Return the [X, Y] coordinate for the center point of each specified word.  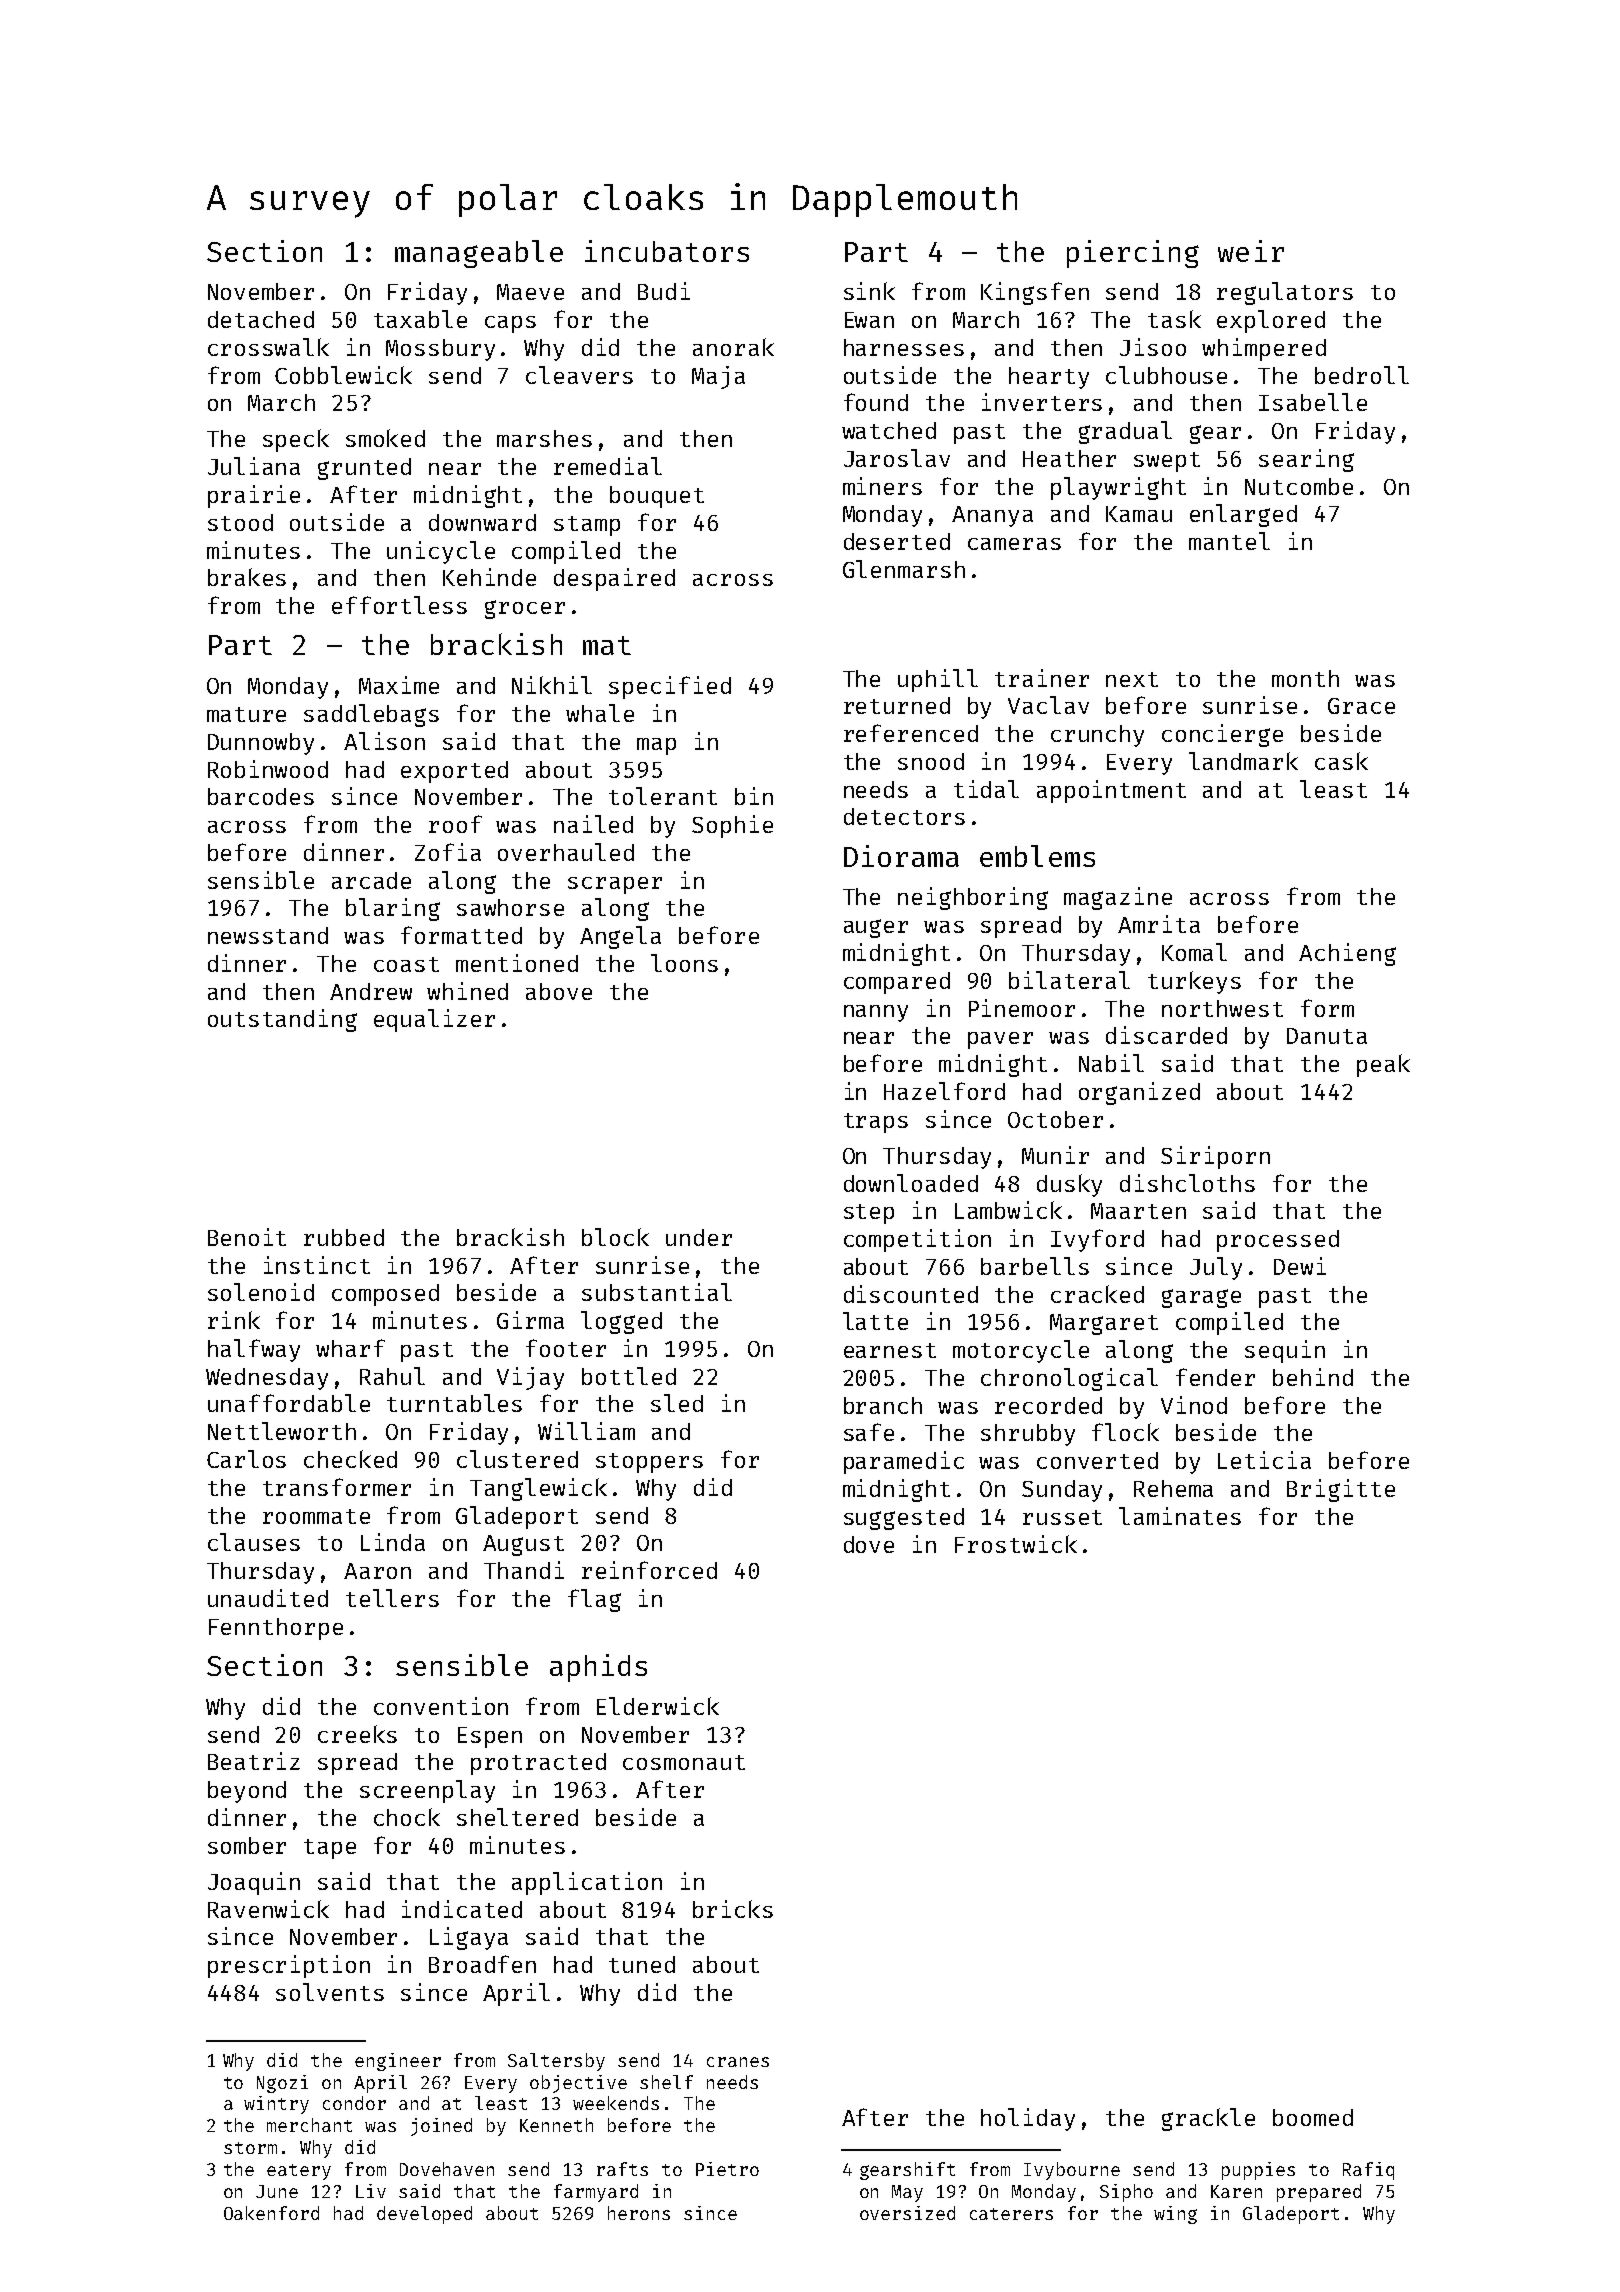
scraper [615, 885]
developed [424, 2215]
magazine [1118, 898]
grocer [525, 609]
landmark [1243, 761]
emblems [1037, 856]
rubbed [344, 1237]
